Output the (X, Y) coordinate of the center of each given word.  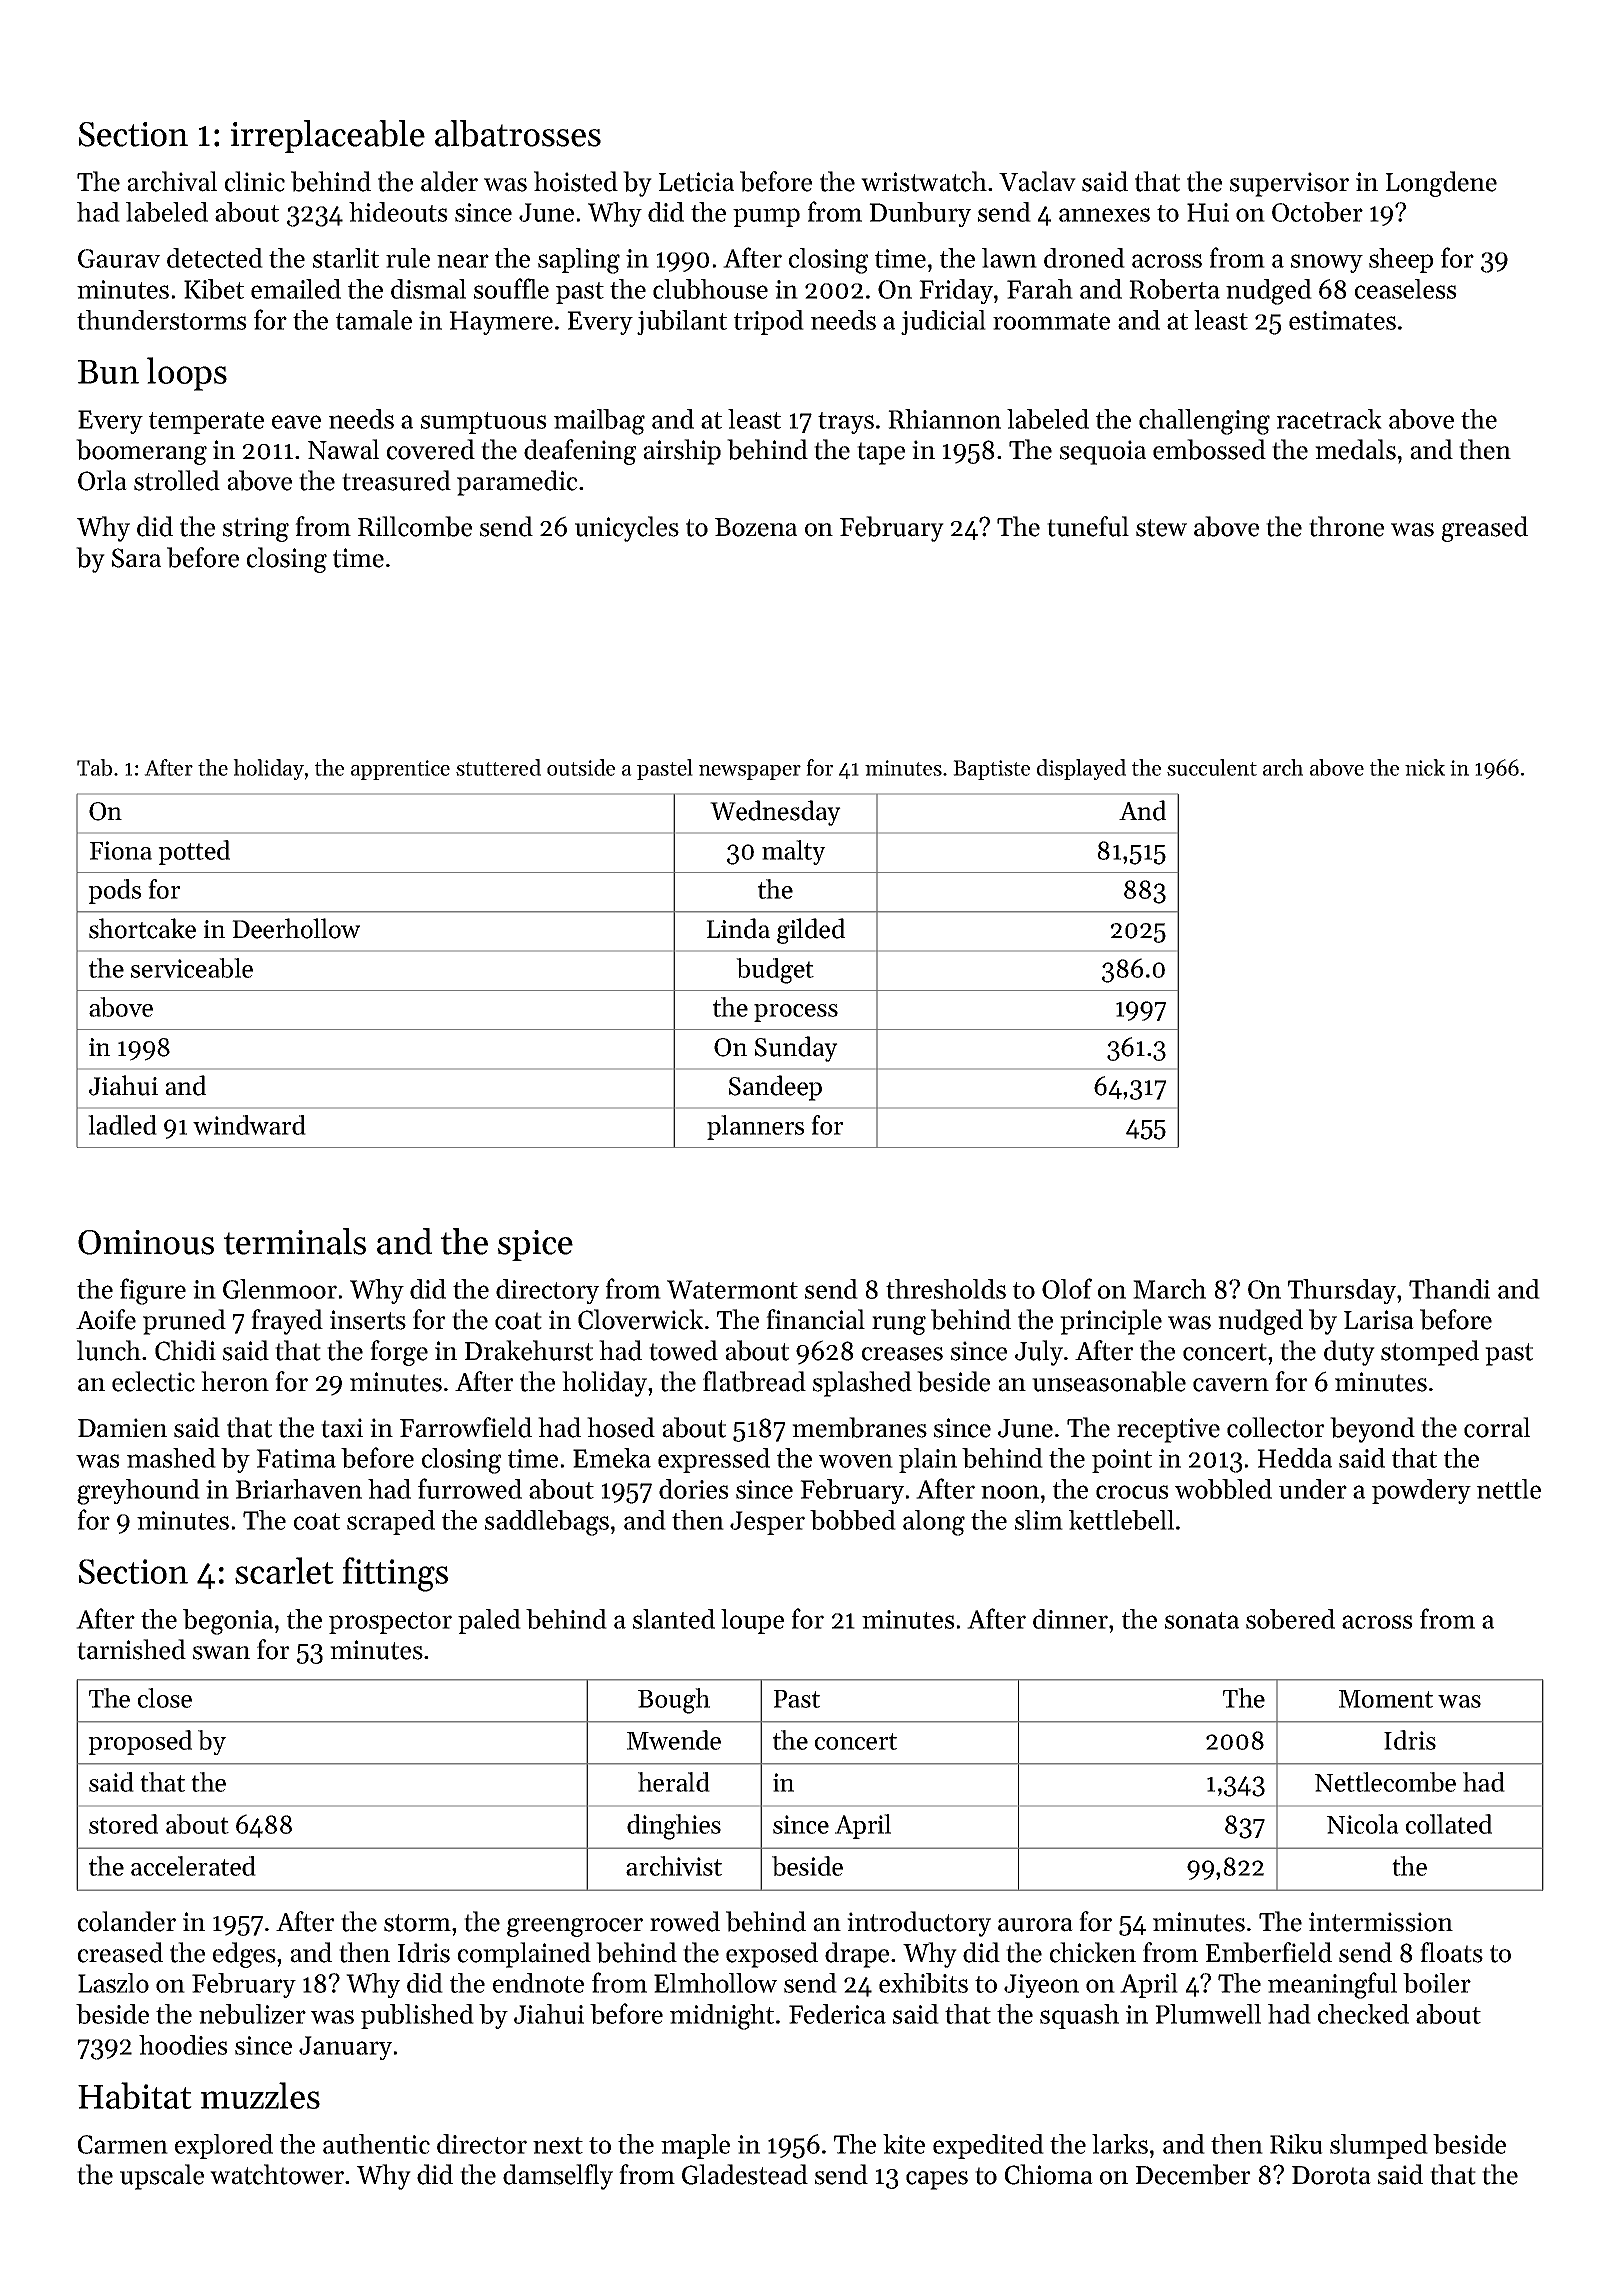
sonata (1202, 1620)
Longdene (1441, 184)
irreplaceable (328, 136)
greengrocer (575, 1927)
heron (235, 1381)
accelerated (193, 1866)
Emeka (612, 1458)
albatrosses (518, 133)
